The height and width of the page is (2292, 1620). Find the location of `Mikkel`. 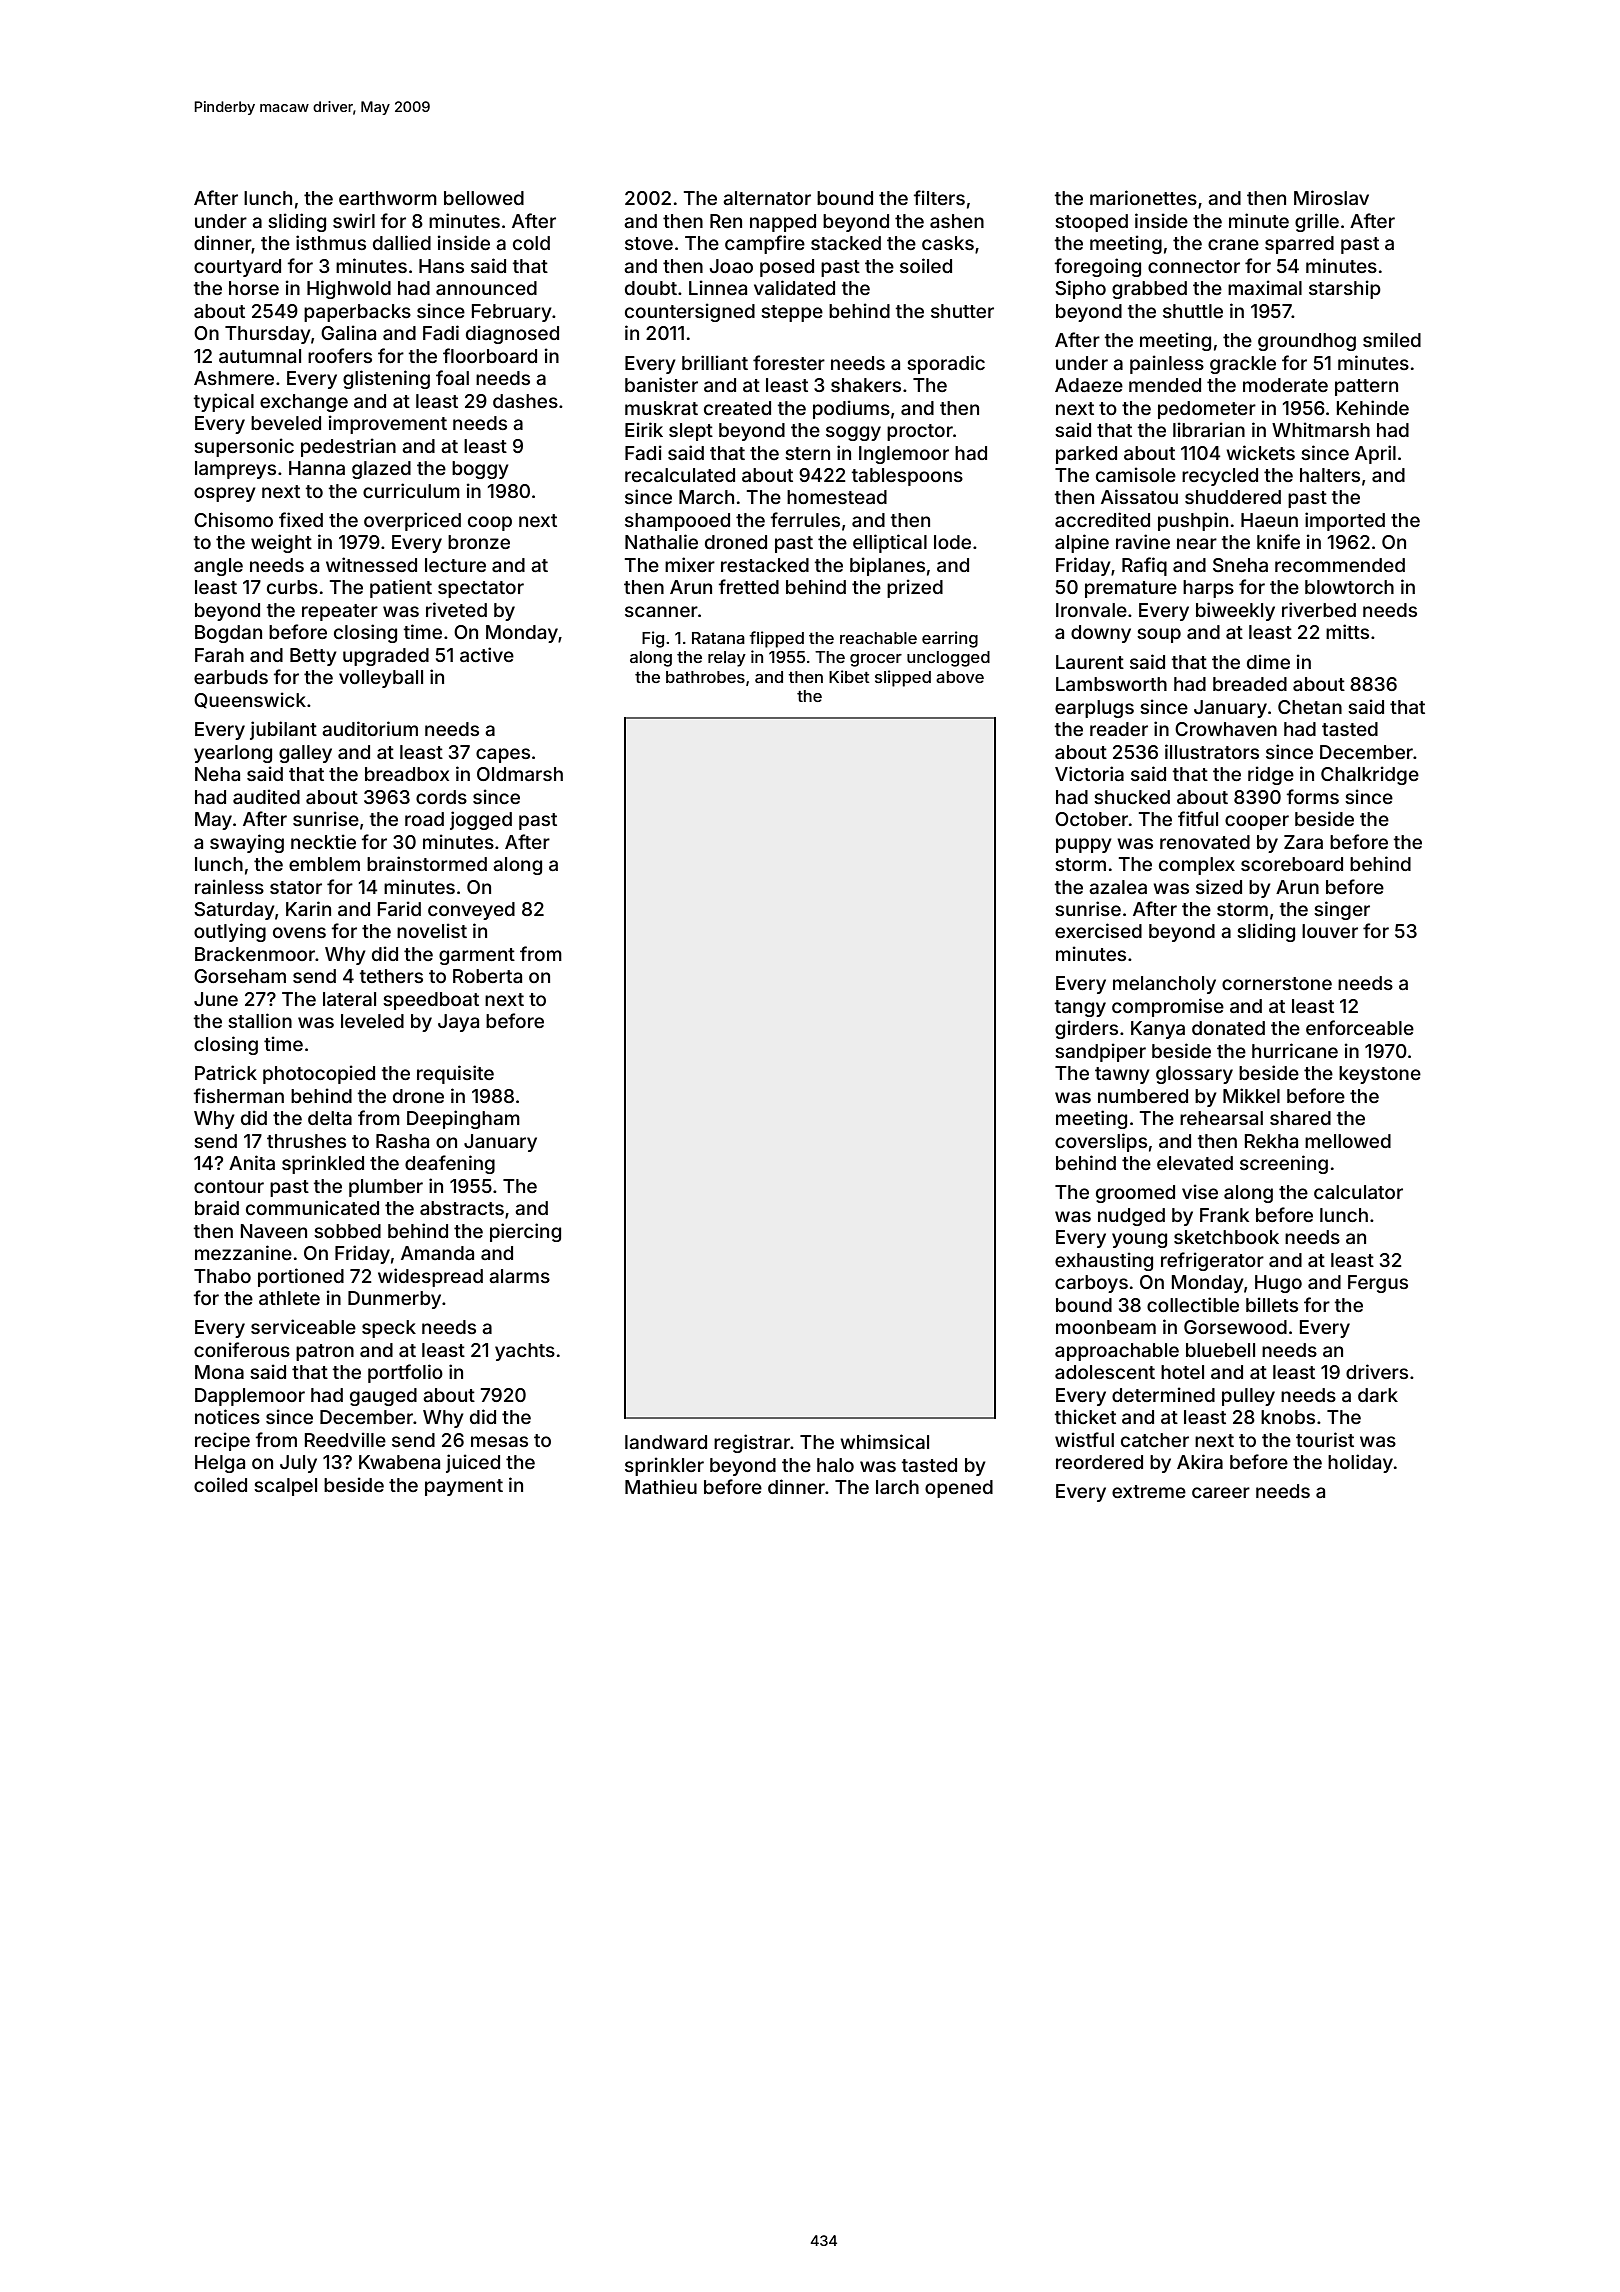

Mikkel is located at coordinates (1251, 1095).
